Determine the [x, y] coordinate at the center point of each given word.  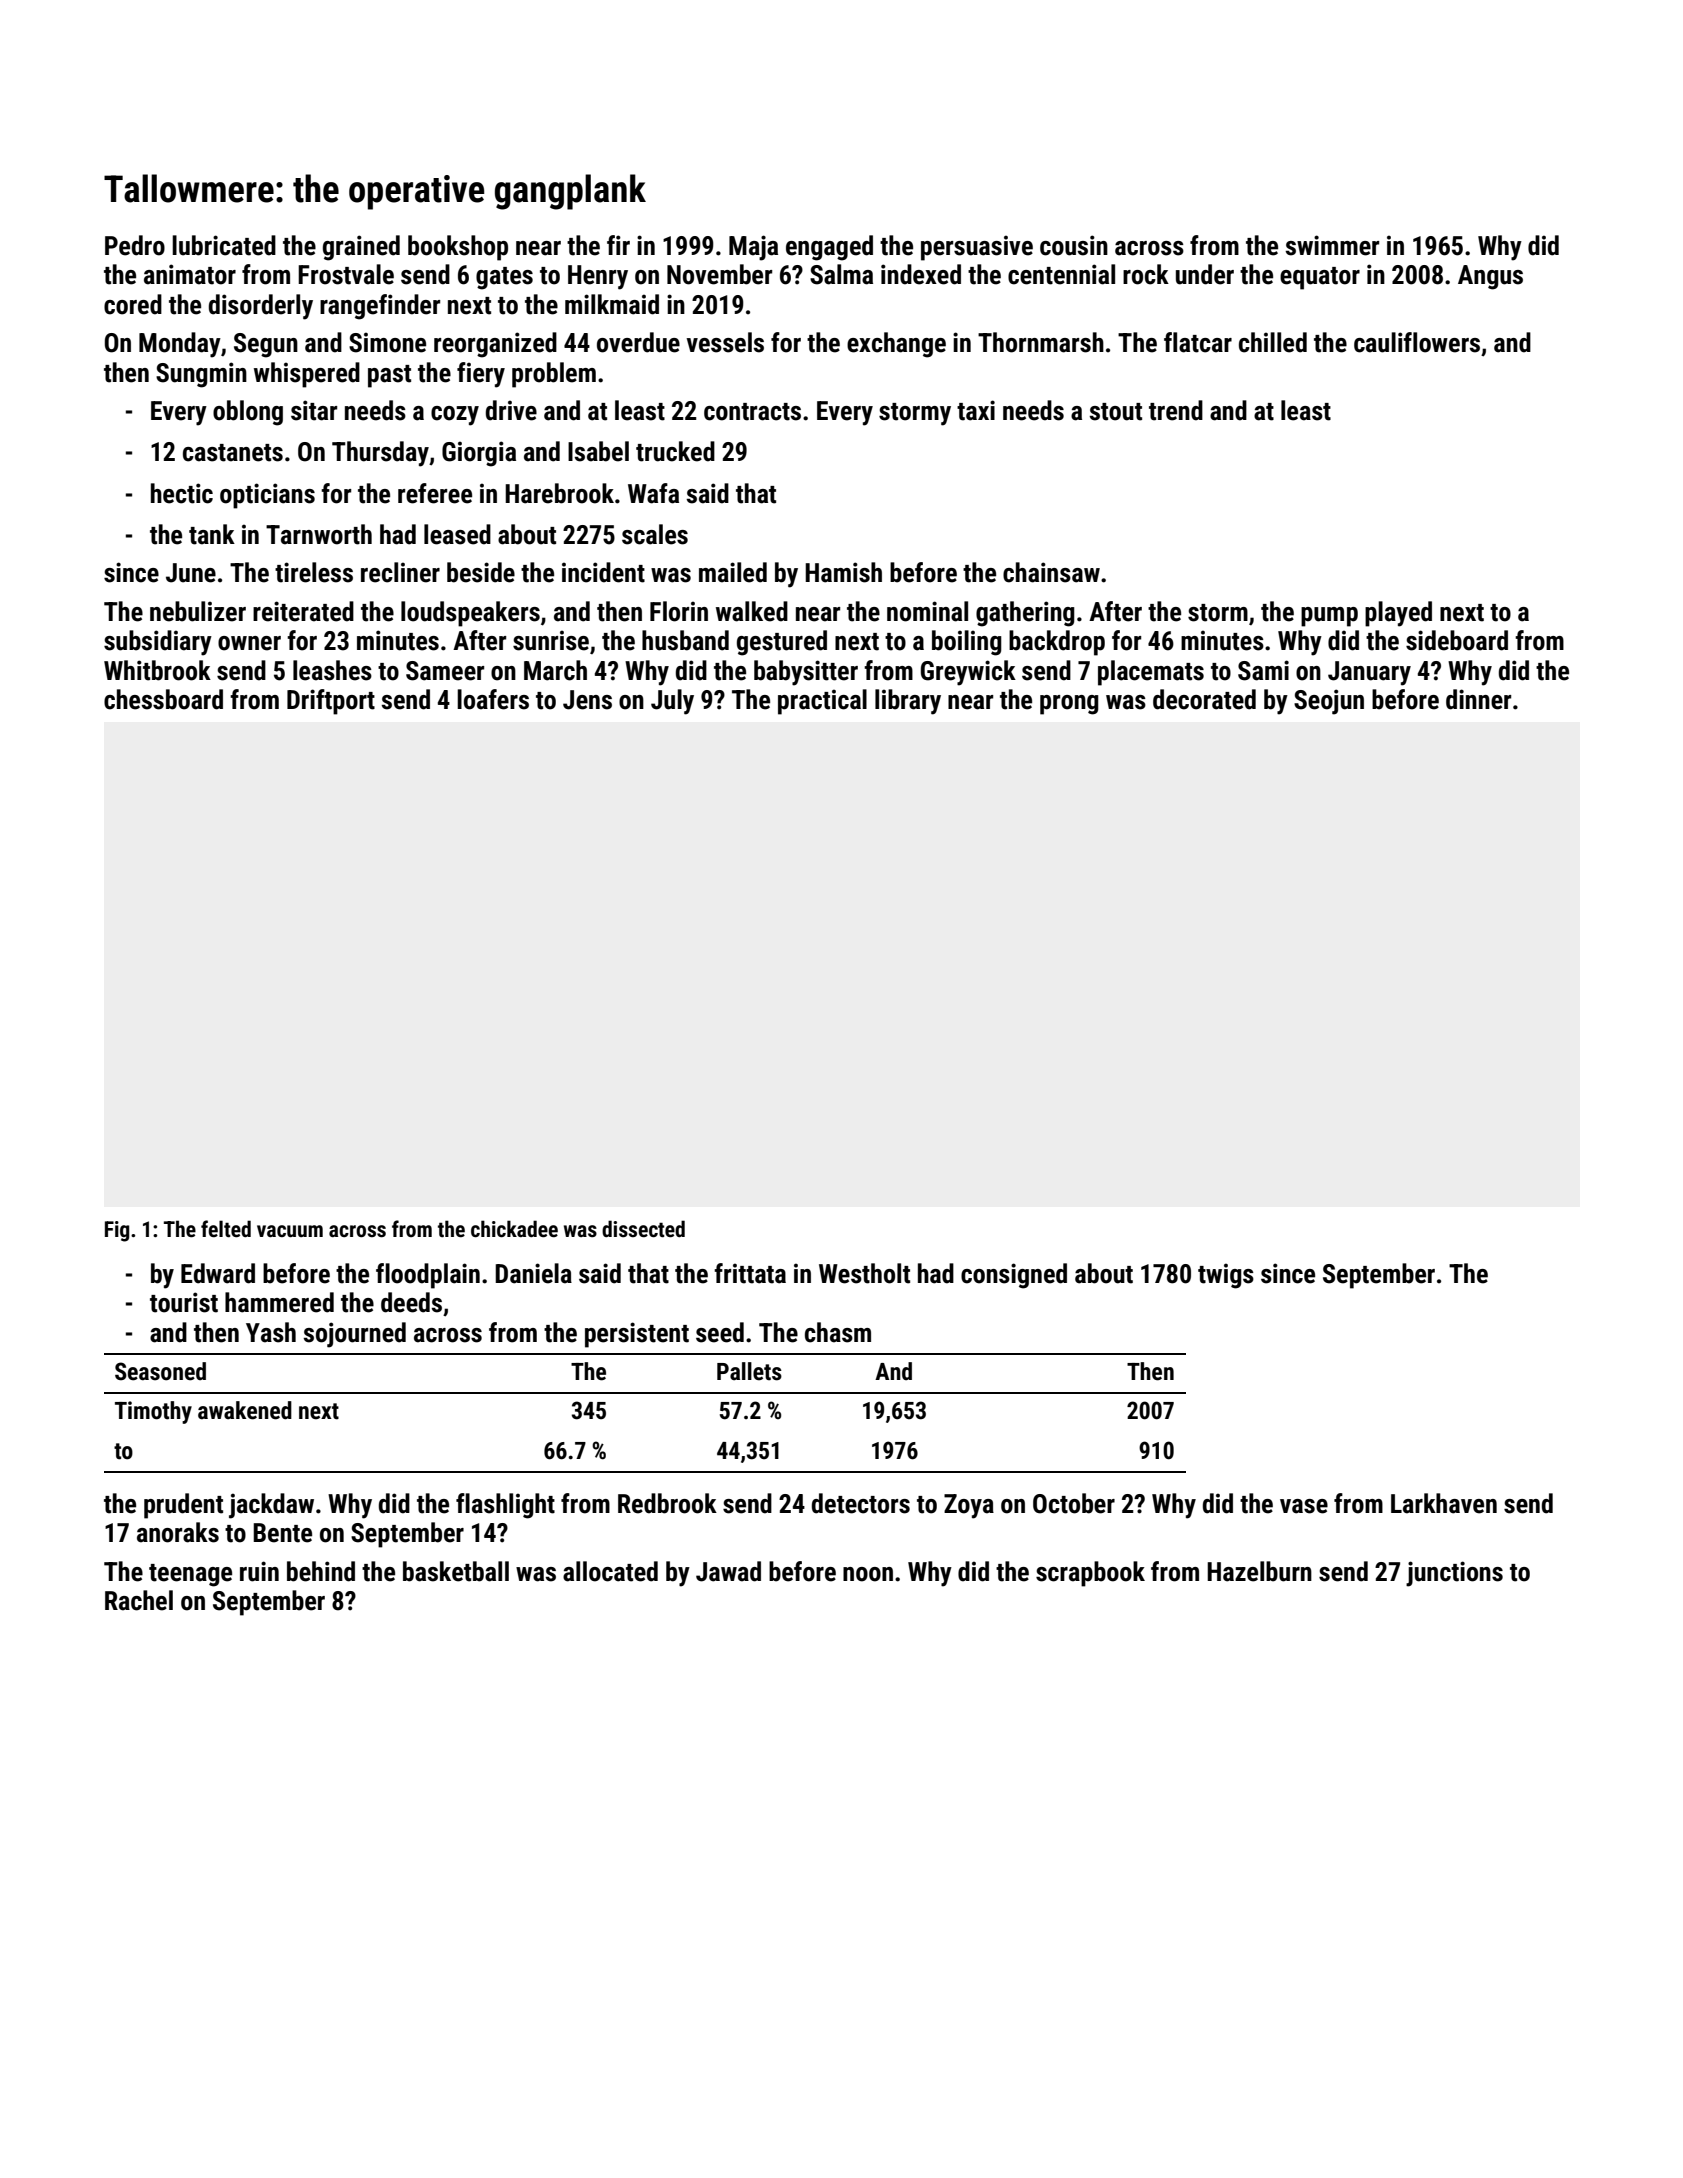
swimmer [1332, 245]
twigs [1226, 1276]
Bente [282, 1533]
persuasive [977, 248]
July [672, 702]
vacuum [290, 1231]
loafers [493, 699]
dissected [643, 1229]
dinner [1478, 699]
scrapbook [1090, 1574]
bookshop [458, 248]
